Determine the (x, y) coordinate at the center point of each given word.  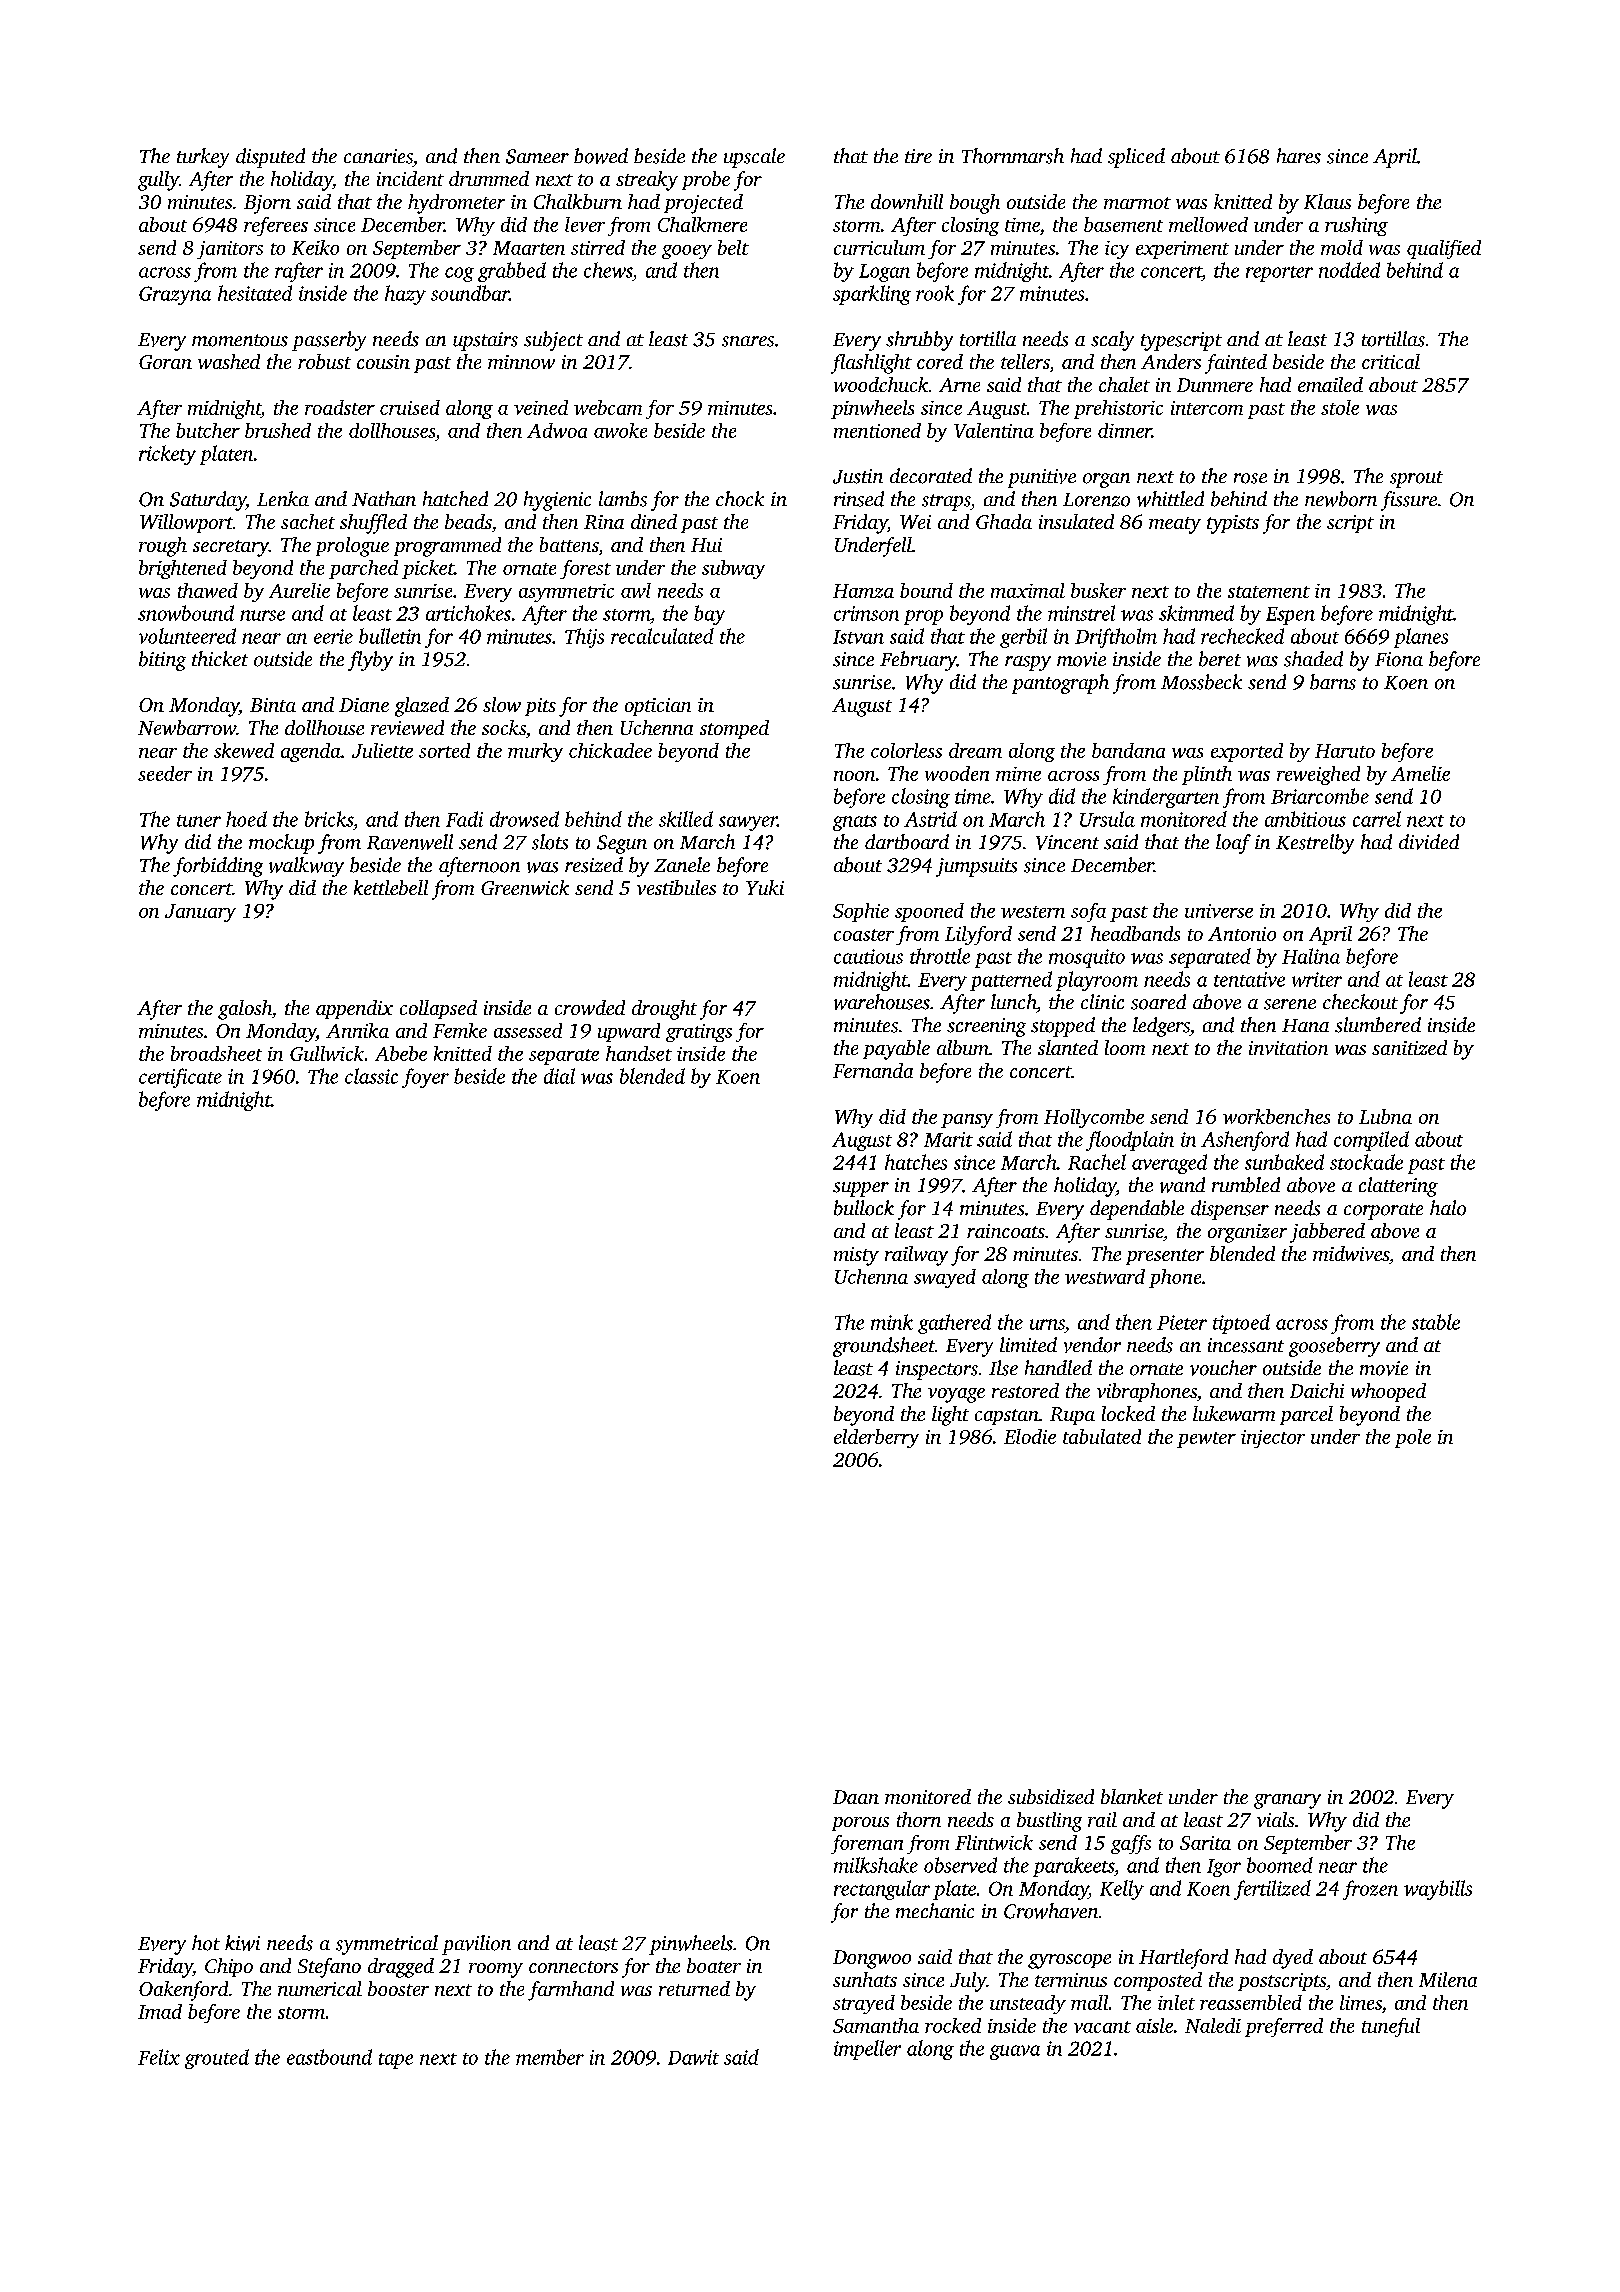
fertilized (1272, 1890)
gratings (699, 1033)
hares (1299, 156)
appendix (354, 1009)
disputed (270, 158)
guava (1015, 2052)
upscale (754, 158)
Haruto (1345, 751)
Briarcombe (1320, 796)
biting (162, 661)
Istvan (858, 637)
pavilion (476, 1945)
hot (206, 1943)
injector (1273, 1439)
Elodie (1030, 1436)
